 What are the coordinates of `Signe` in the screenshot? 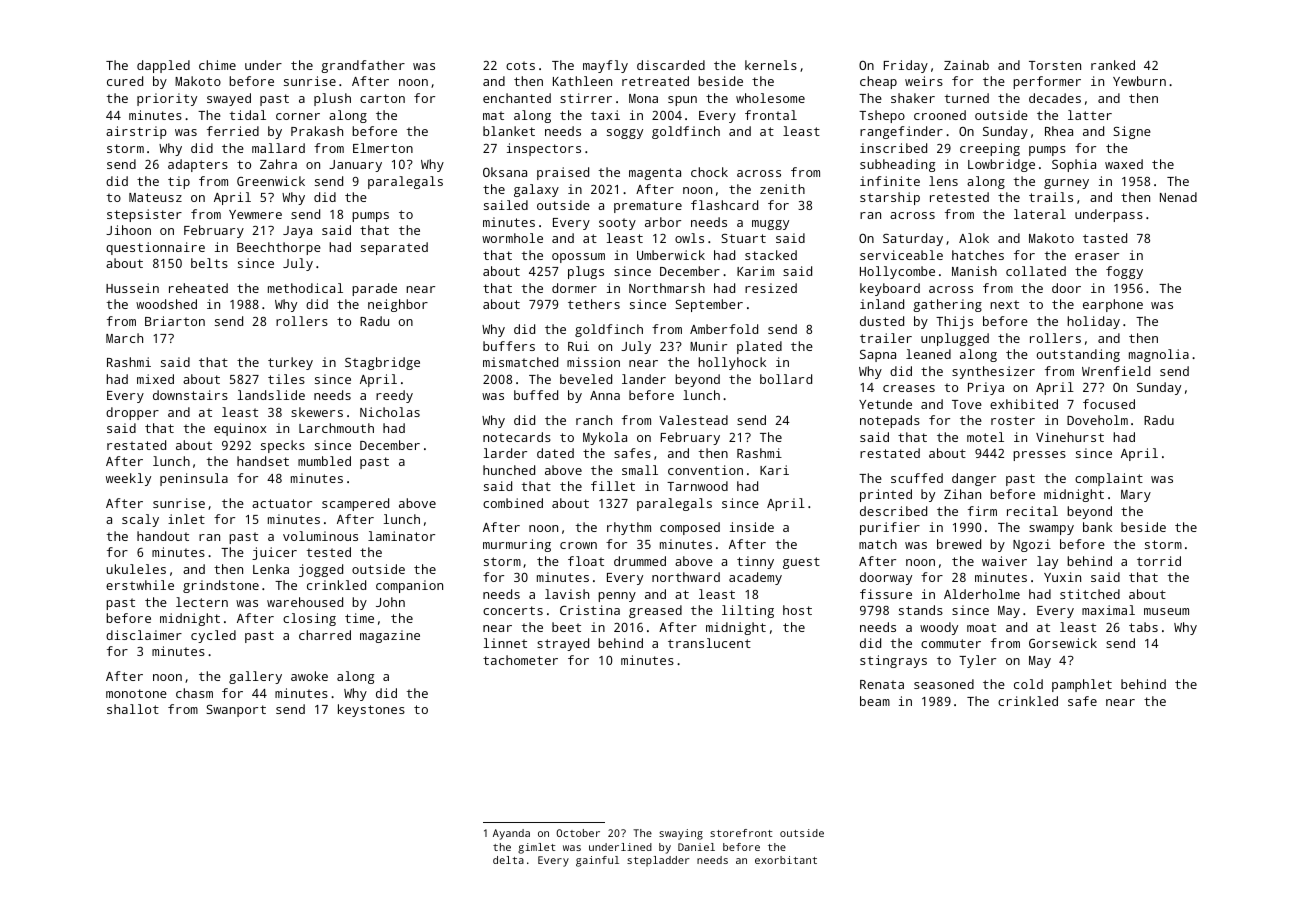 It's located at (1132, 132).
